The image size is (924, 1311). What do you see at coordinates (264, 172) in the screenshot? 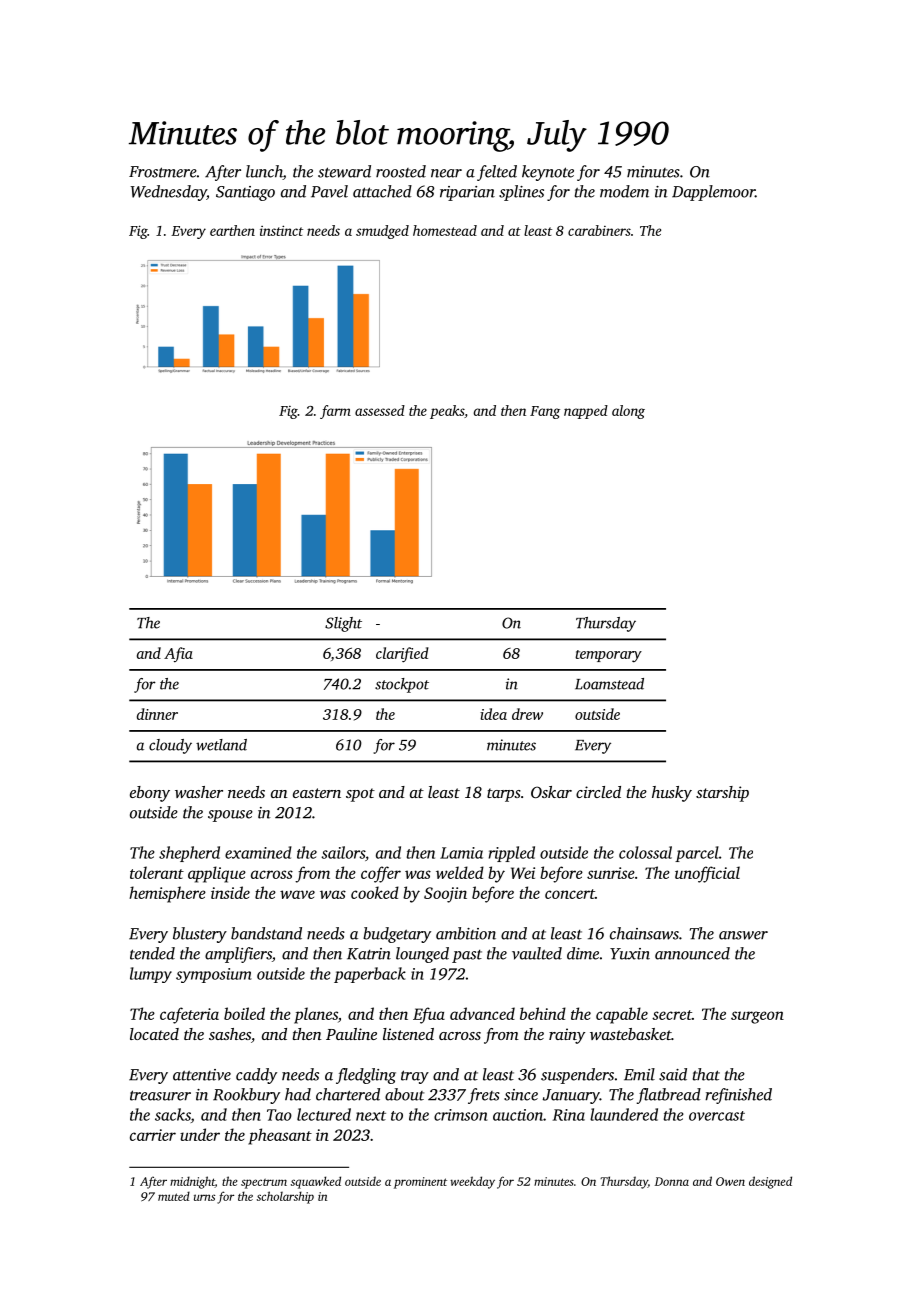
I see `lunch` at bounding box center [264, 172].
